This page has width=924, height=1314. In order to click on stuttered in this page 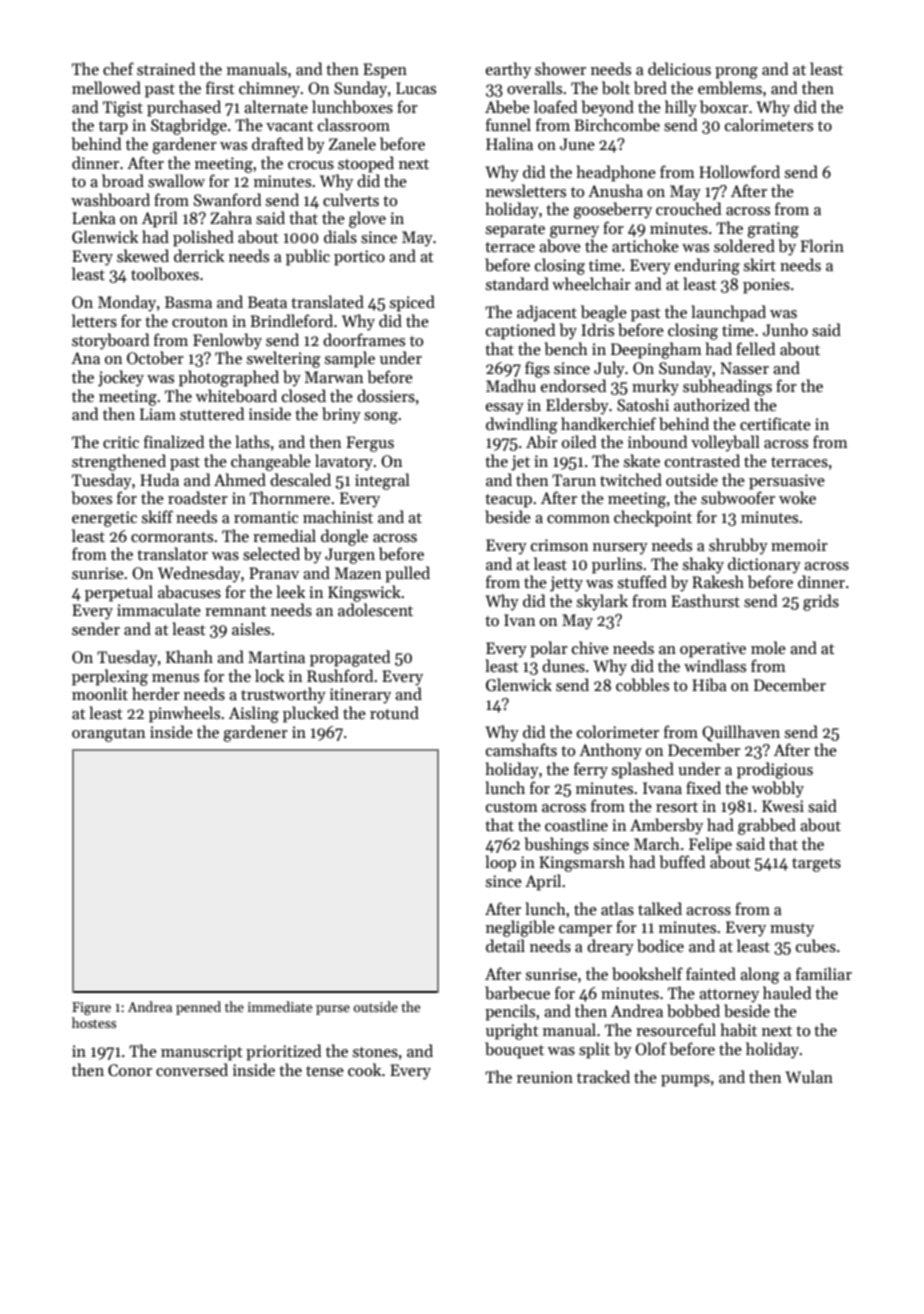, I will do `click(212, 413)`.
